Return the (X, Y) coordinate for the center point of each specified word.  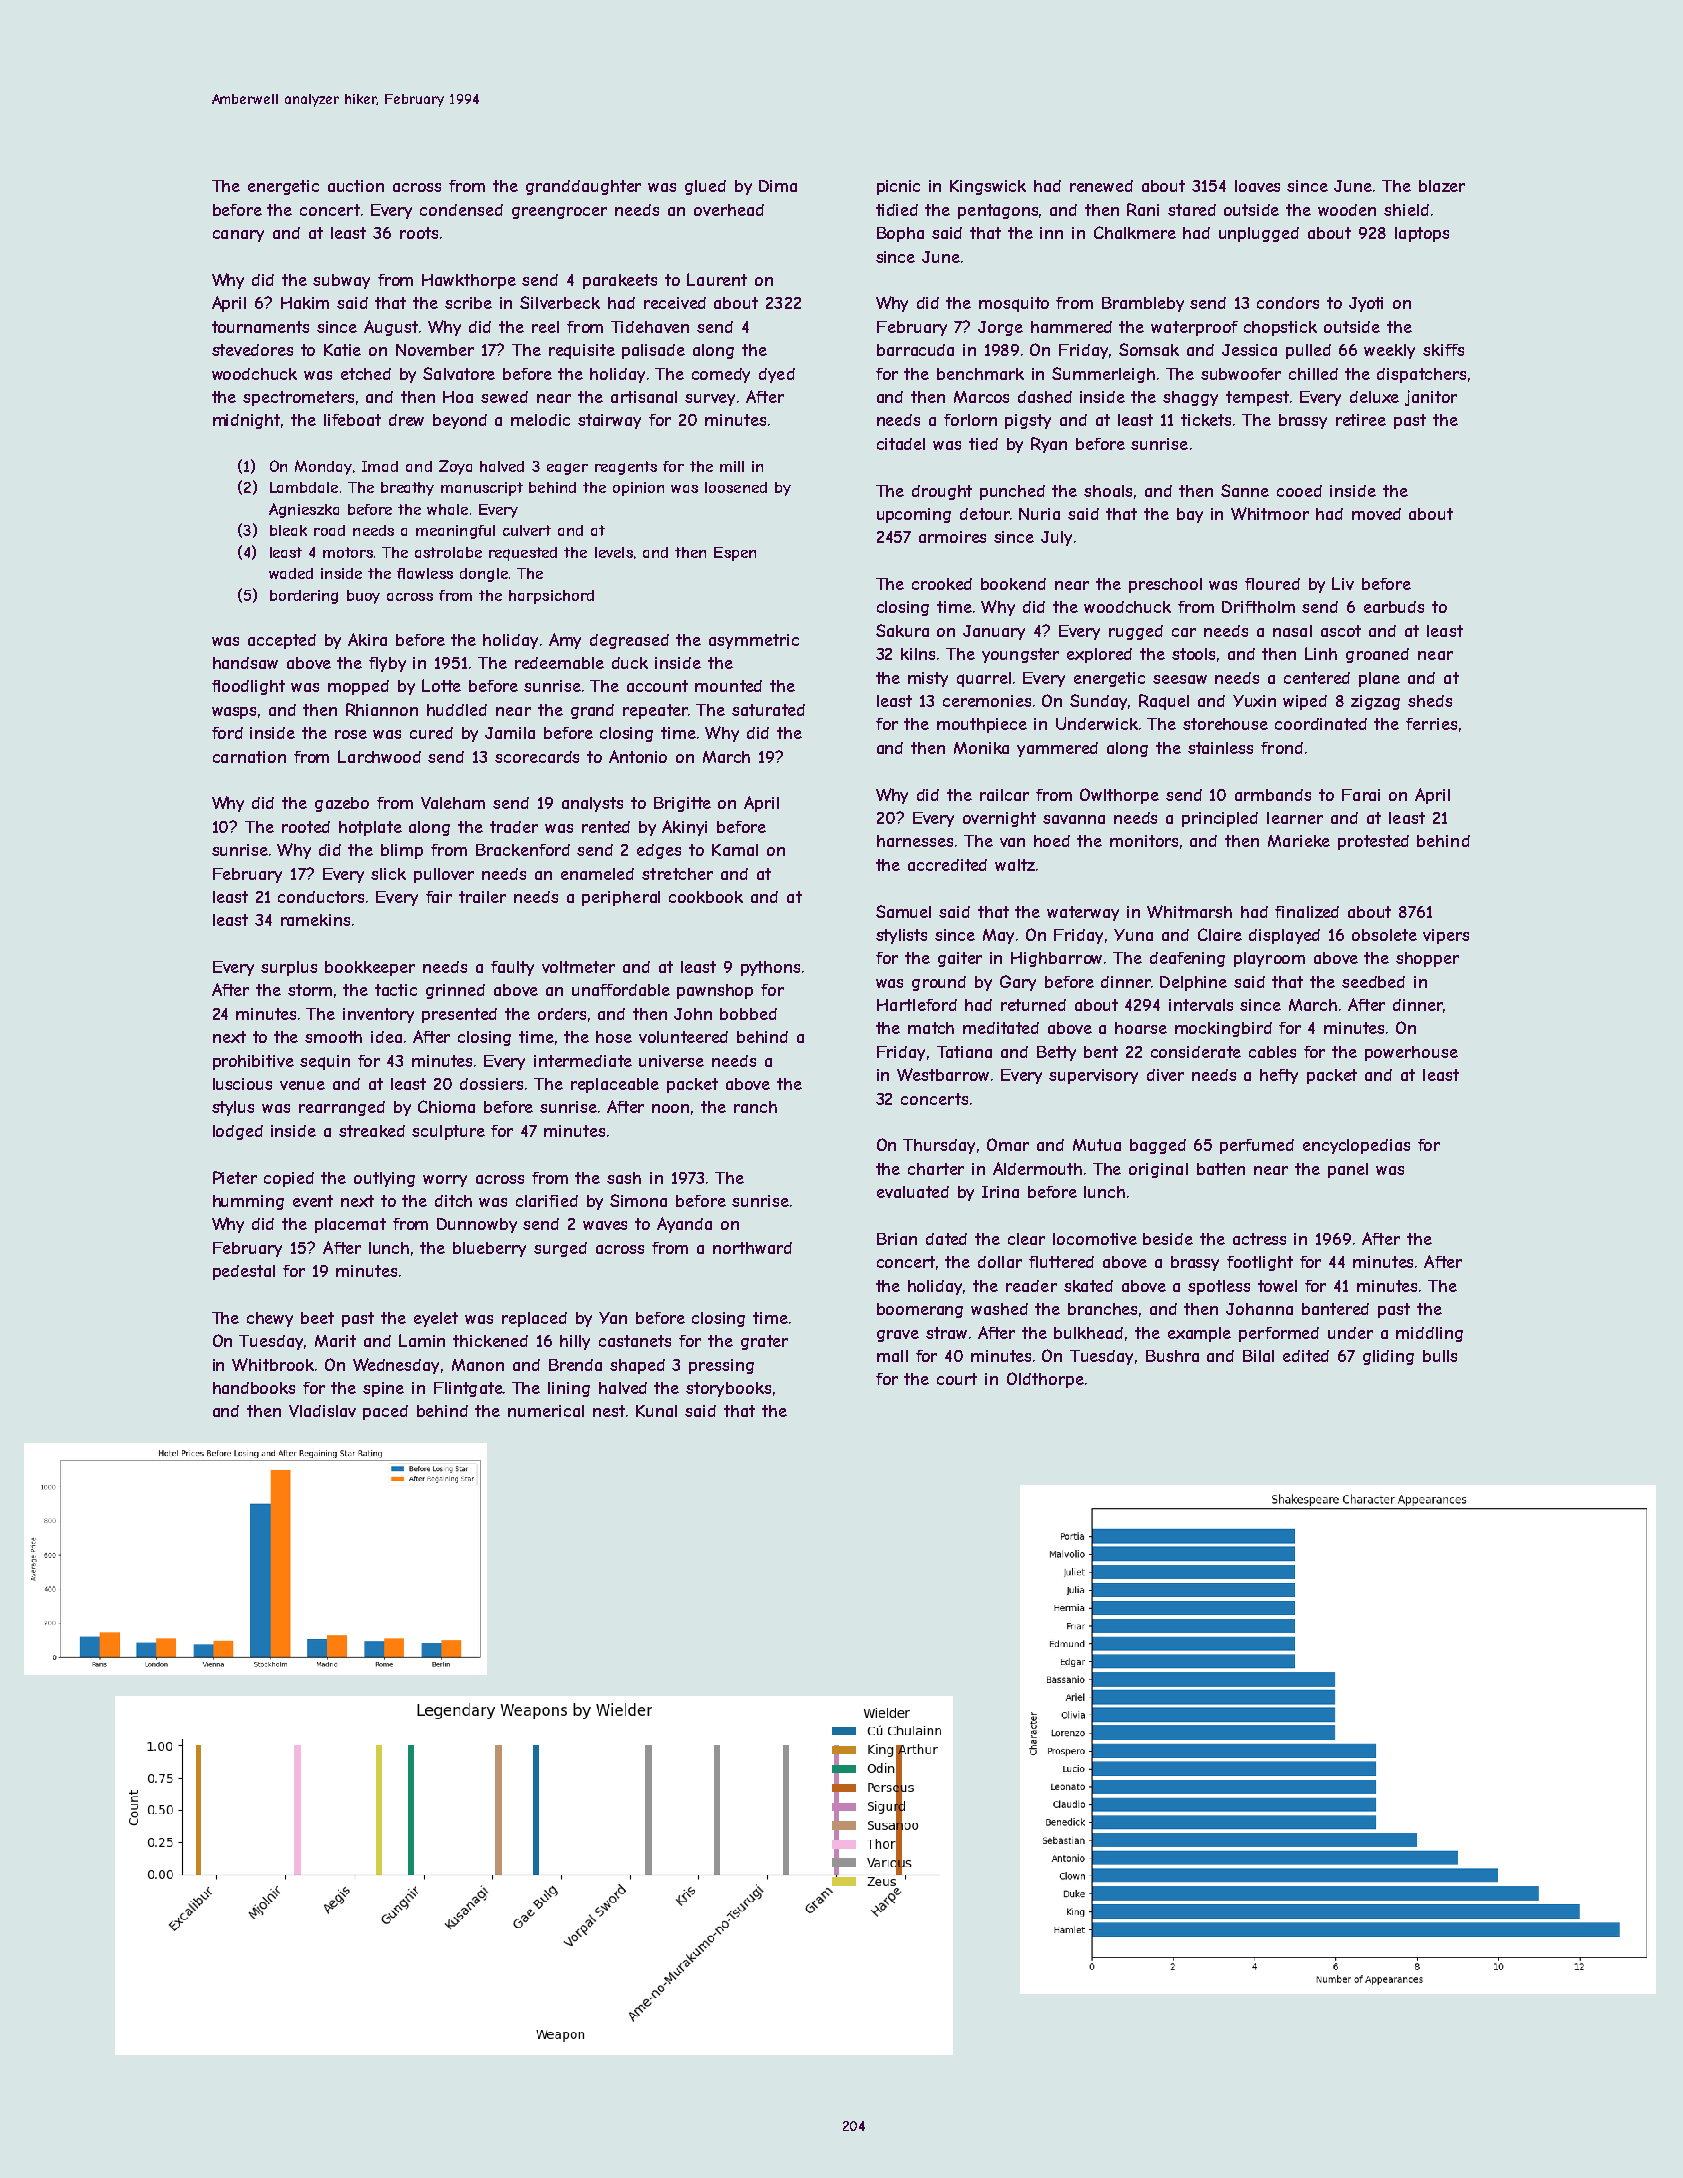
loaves (1257, 186)
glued (705, 187)
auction (356, 186)
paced (385, 1412)
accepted (282, 641)
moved (1376, 514)
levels (614, 552)
